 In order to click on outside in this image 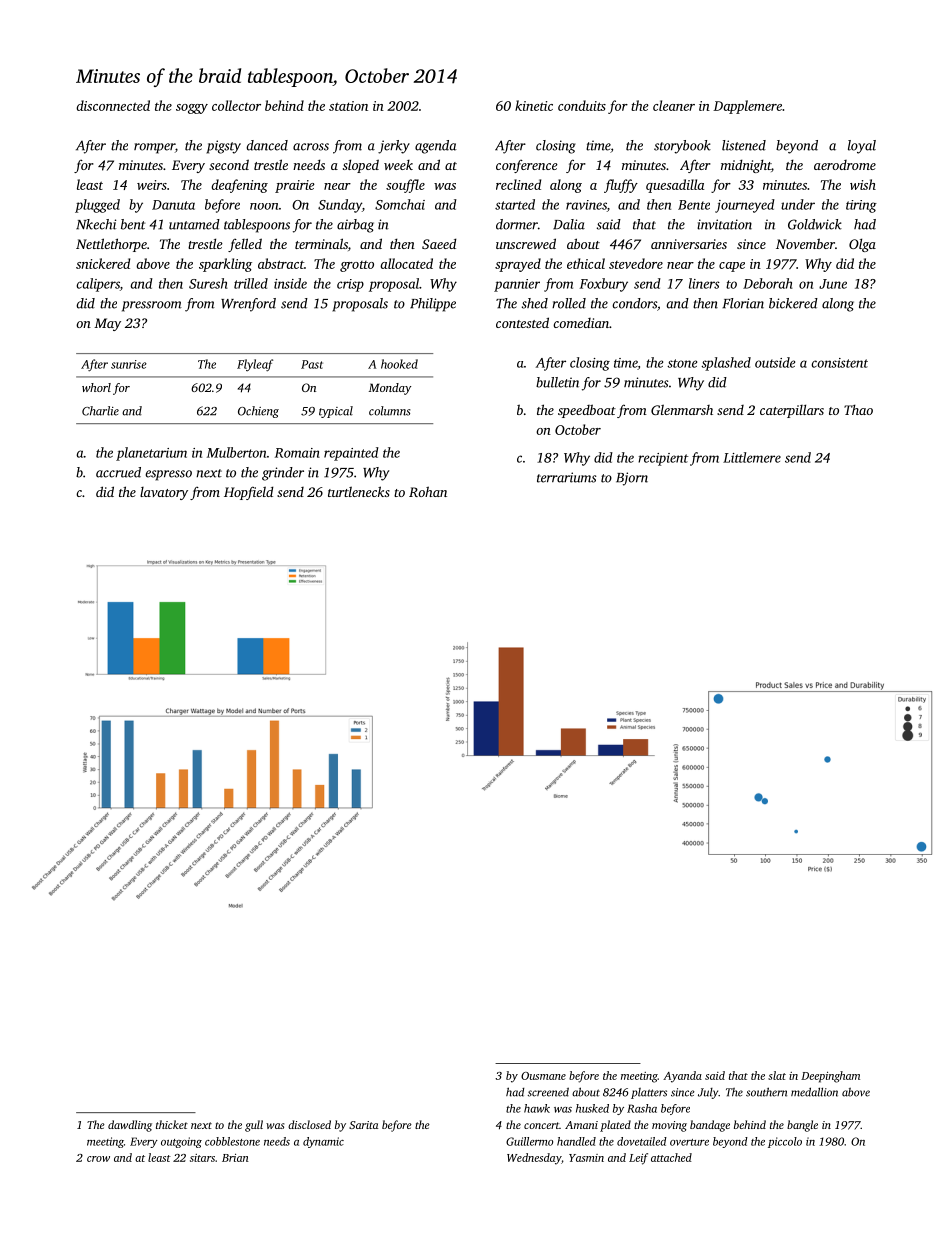, I will do `click(775, 362)`.
